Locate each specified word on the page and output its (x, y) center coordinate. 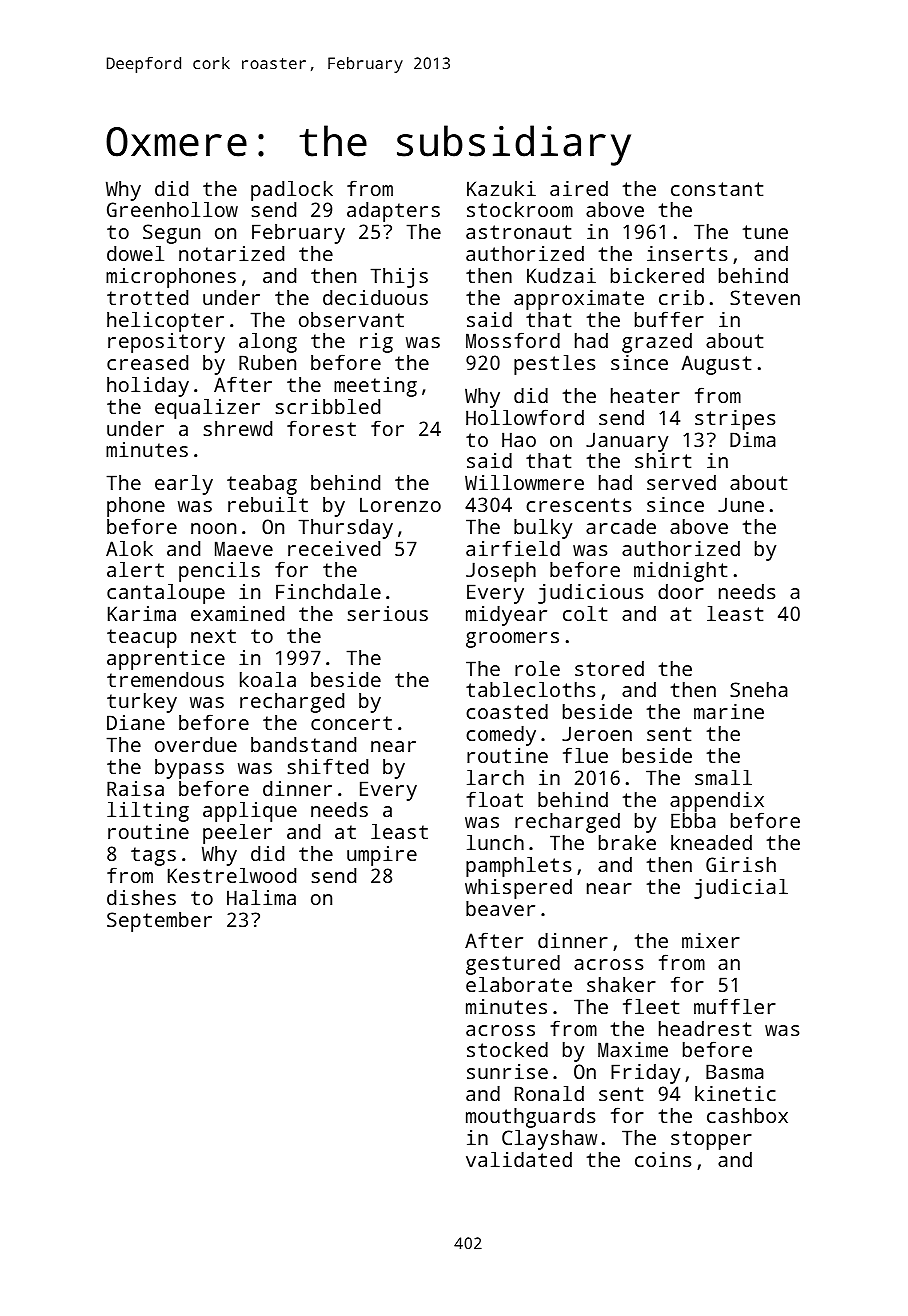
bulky (543, 529)
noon (213, 528)
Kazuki (501, 188)
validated (519, 1159)
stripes (735, 420)
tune (765, 232)
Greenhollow (172, 209)
